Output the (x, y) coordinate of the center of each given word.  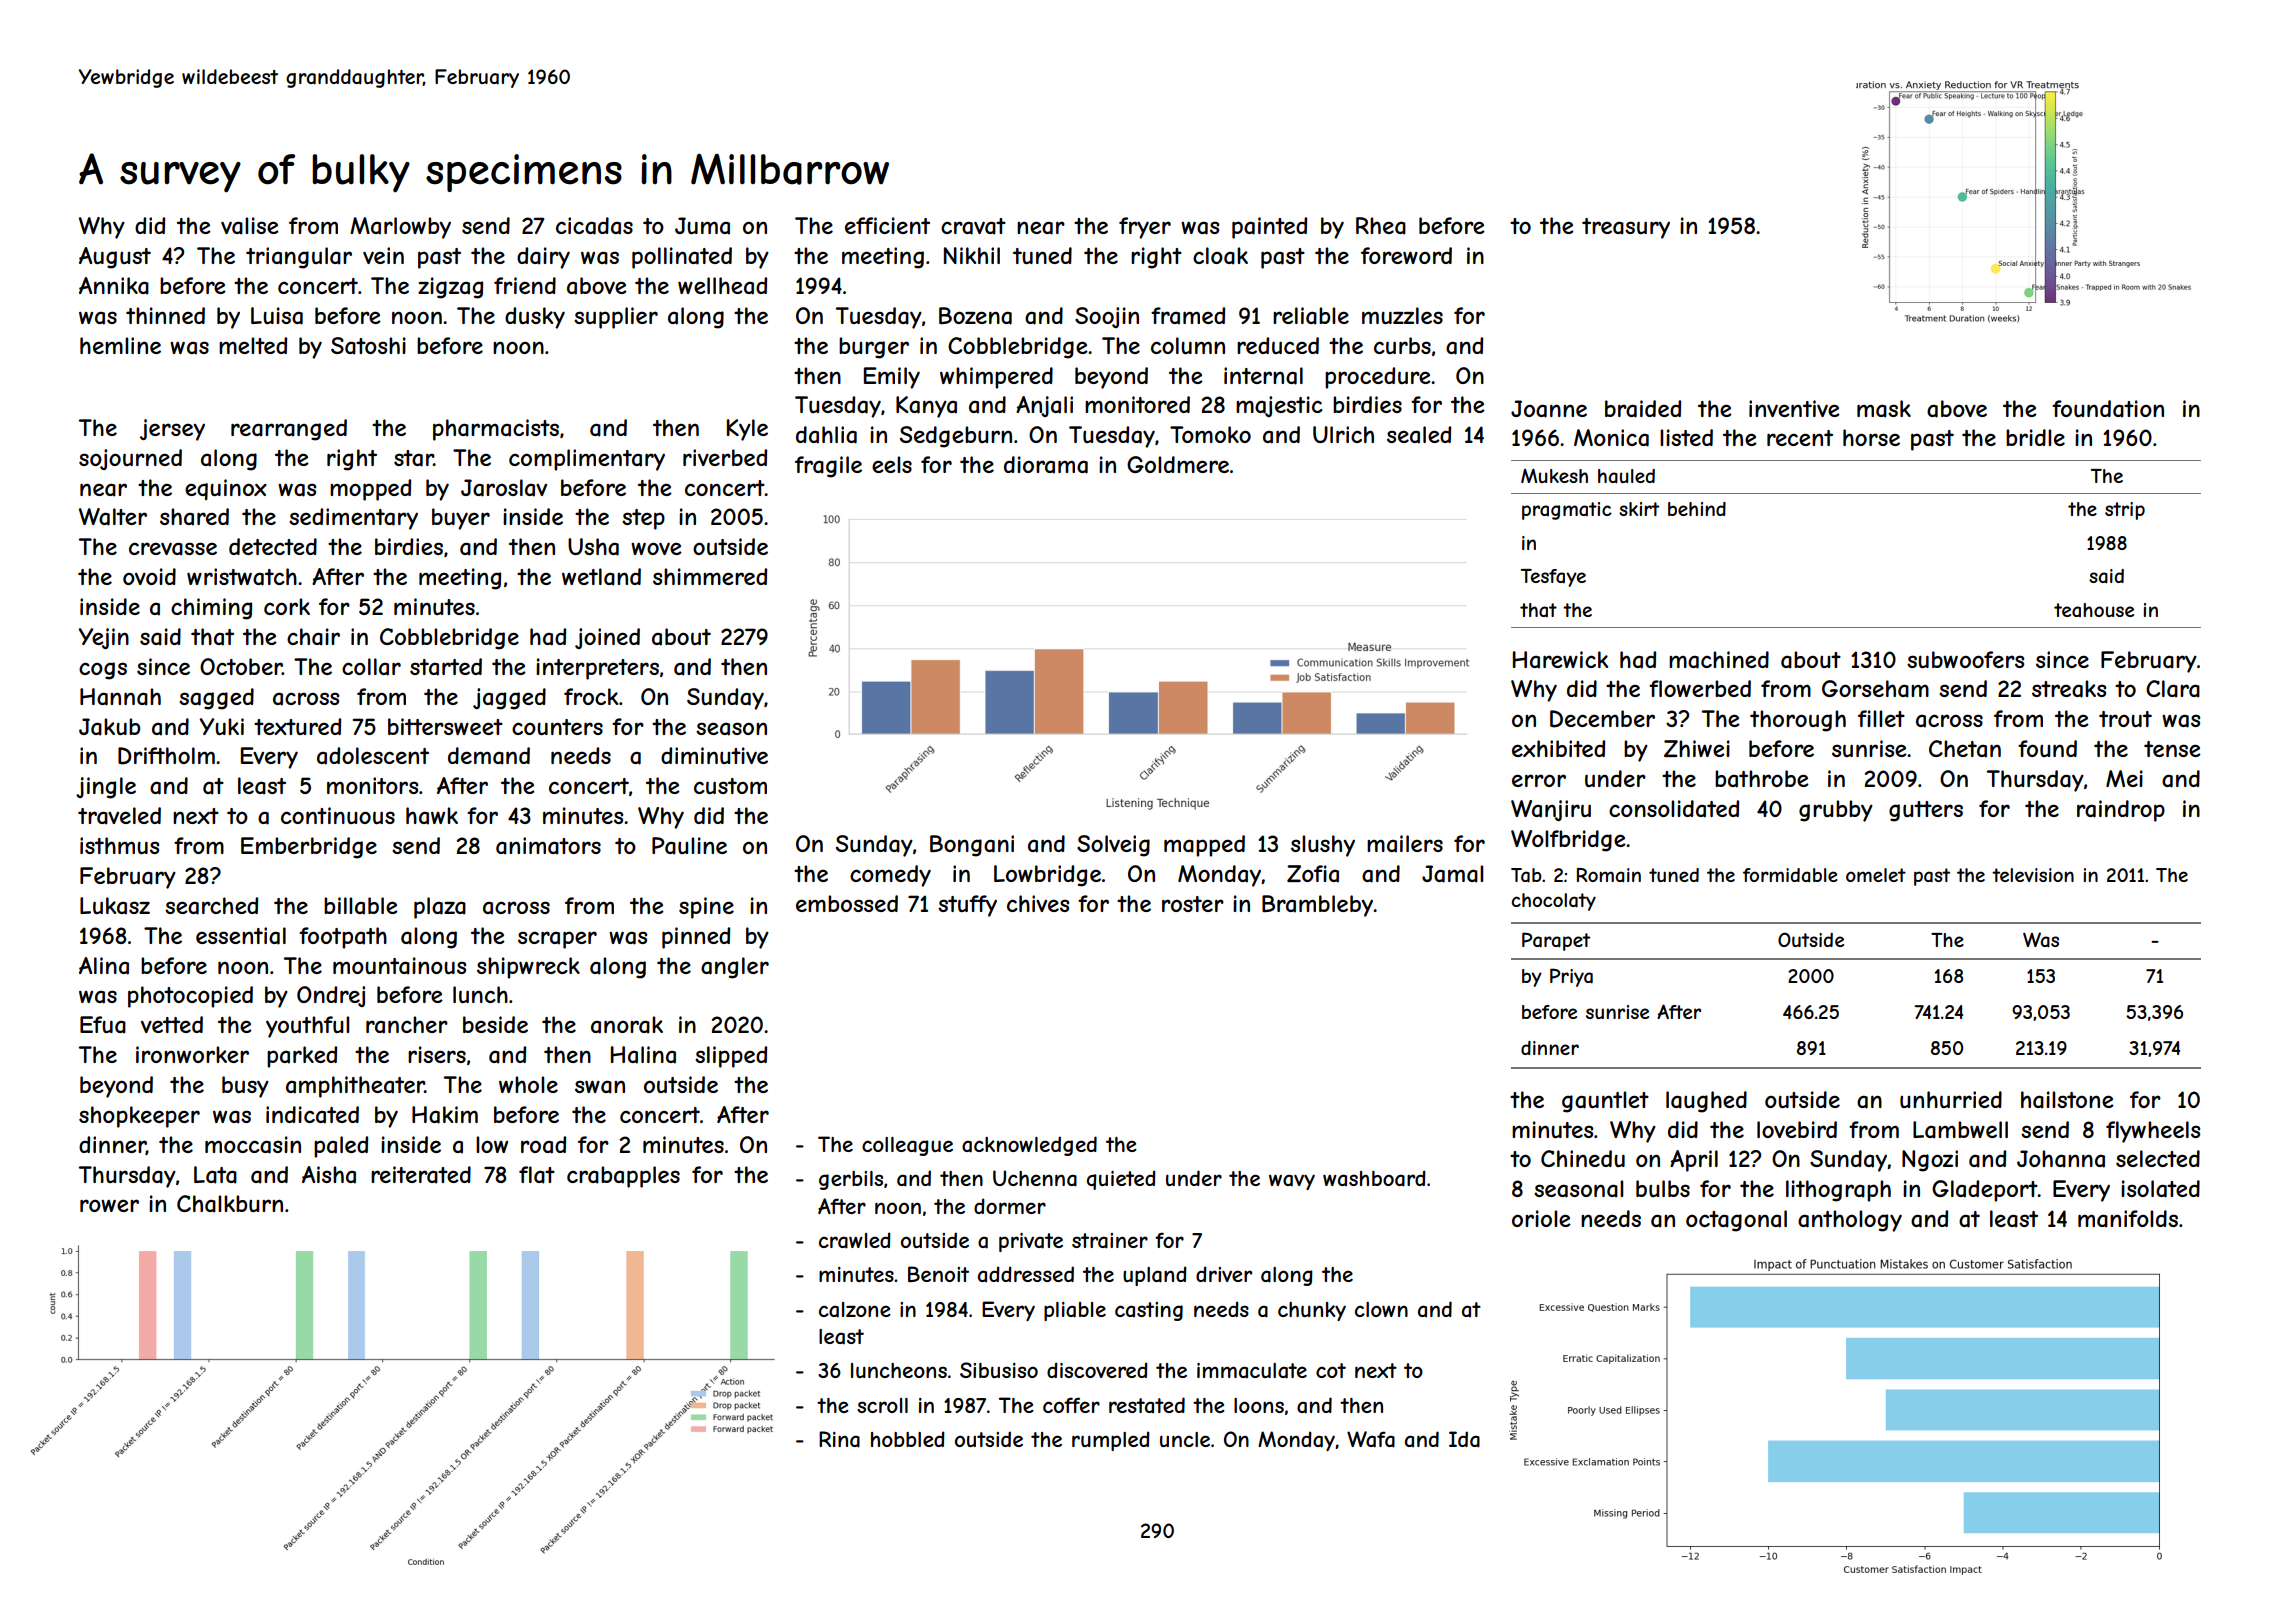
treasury (1626, 228)
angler (735, 968)
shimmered (710, 576)
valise (250, 226)
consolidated (1674, 809)
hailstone (2067, 1100)
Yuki (221, 726)
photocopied (190, 997)
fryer (1145, 228)
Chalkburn (230, 1204)
